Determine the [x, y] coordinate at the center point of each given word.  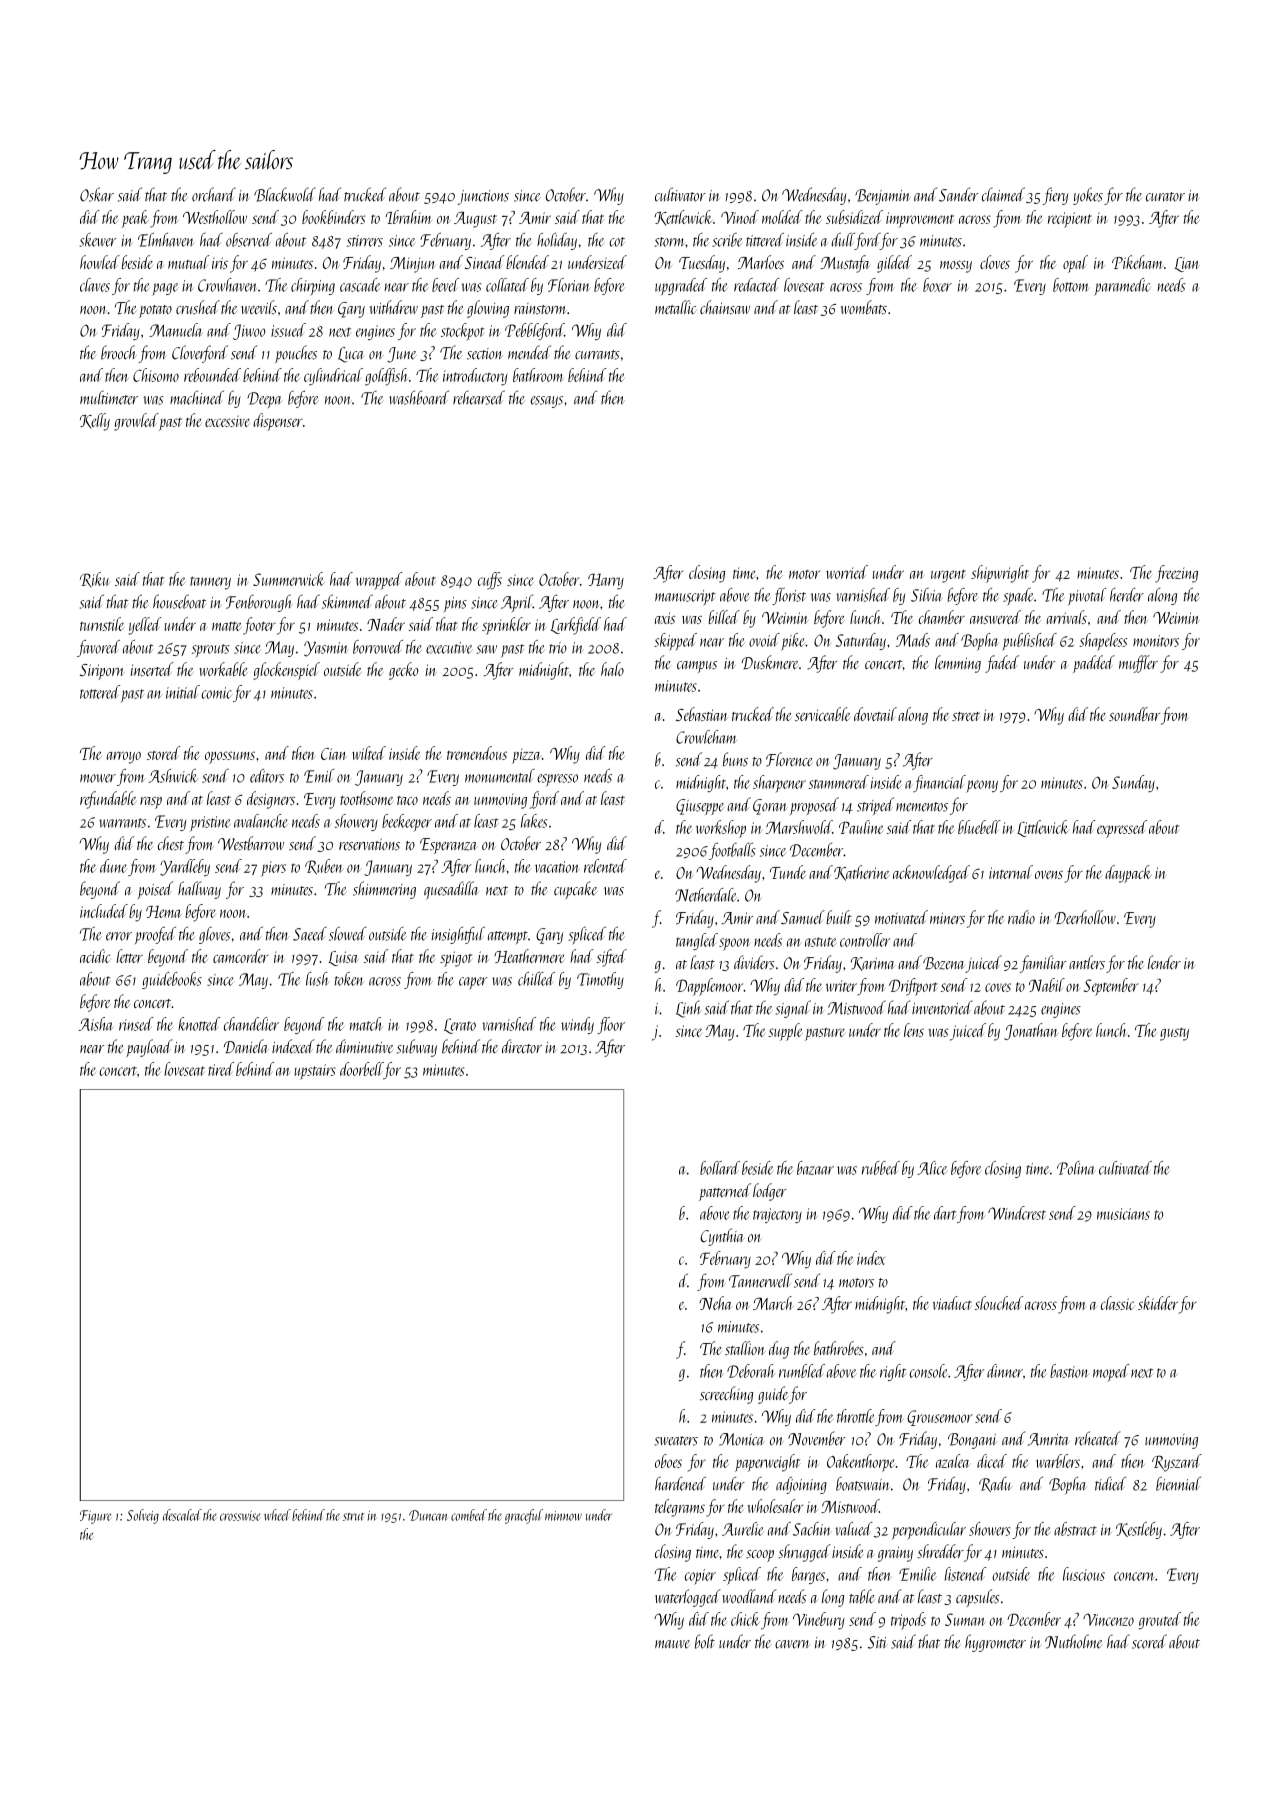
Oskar [97, 194]
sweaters [676, 1441]
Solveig [143, 1516]
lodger [770, 1192]
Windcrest [1017, 1213]
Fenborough [259, 603]
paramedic [1122, 287]
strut [353, 1517]
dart [945, 1213]
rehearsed [479, 397]
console [928, 1371]
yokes [1088, 196]
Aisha [95, 1024]
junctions [483, 197]
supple [785, 1032]
